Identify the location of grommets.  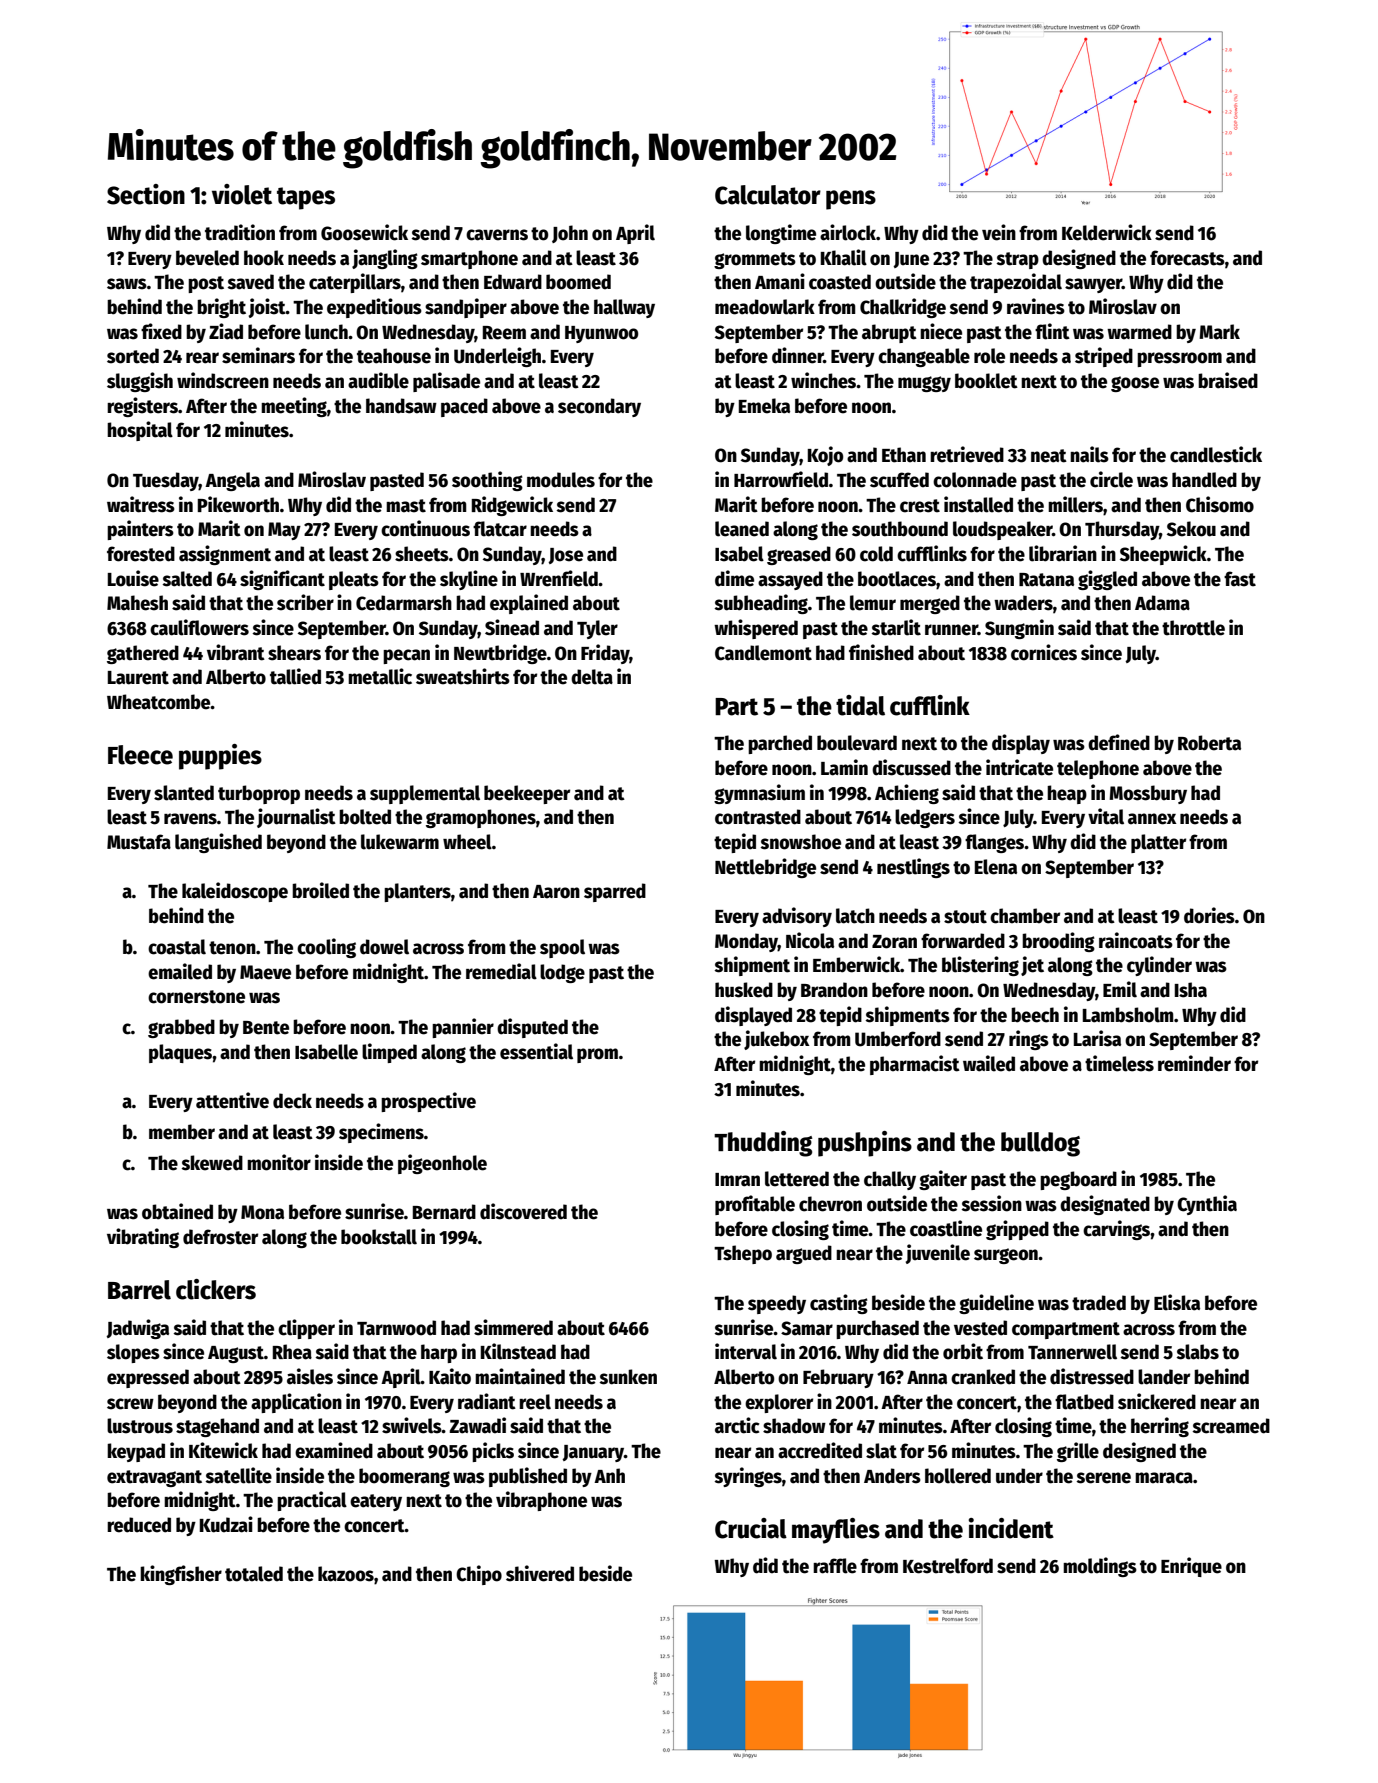
(755, 260).
